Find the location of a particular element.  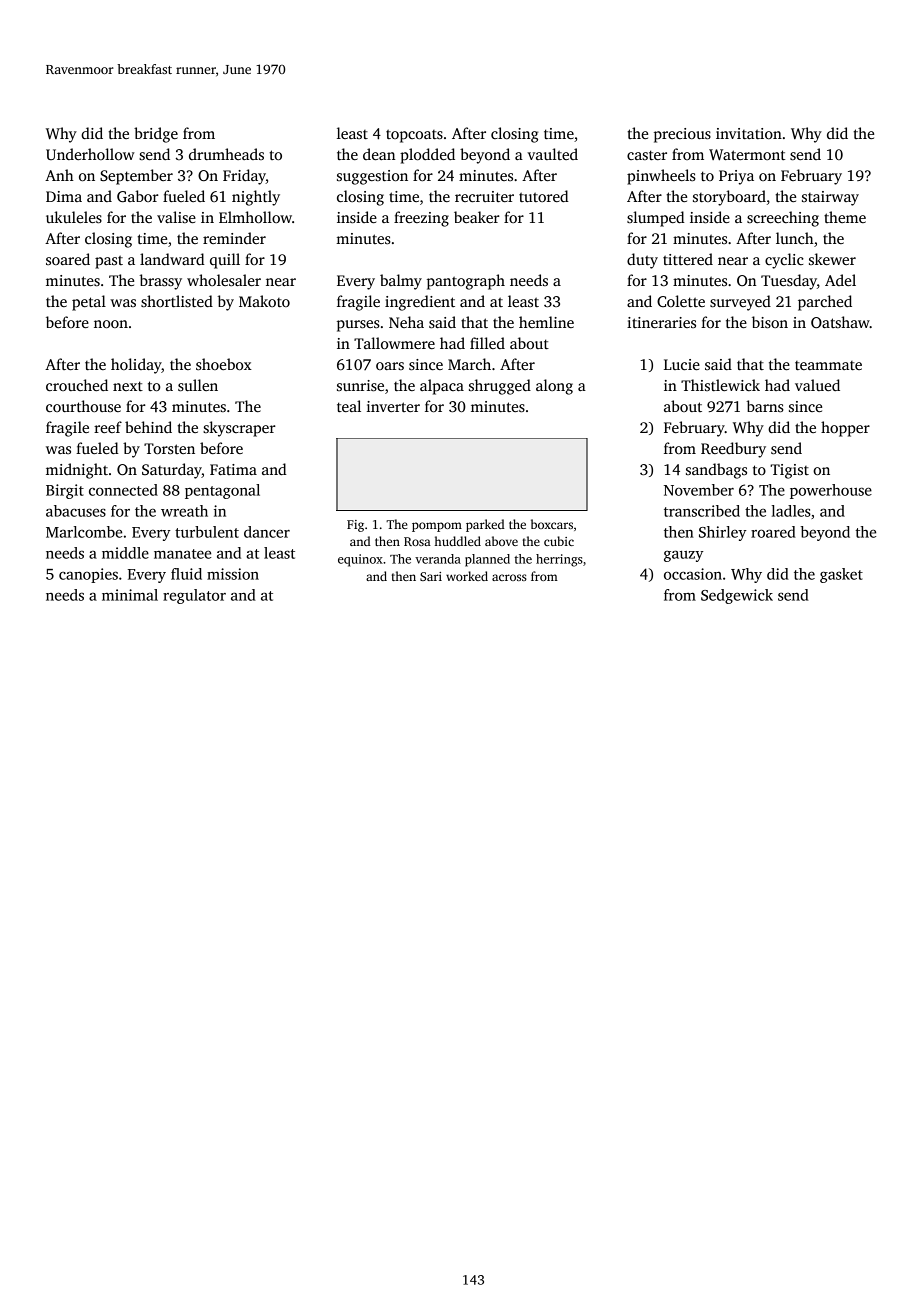

veranda is located at coordinates (438, 559).
